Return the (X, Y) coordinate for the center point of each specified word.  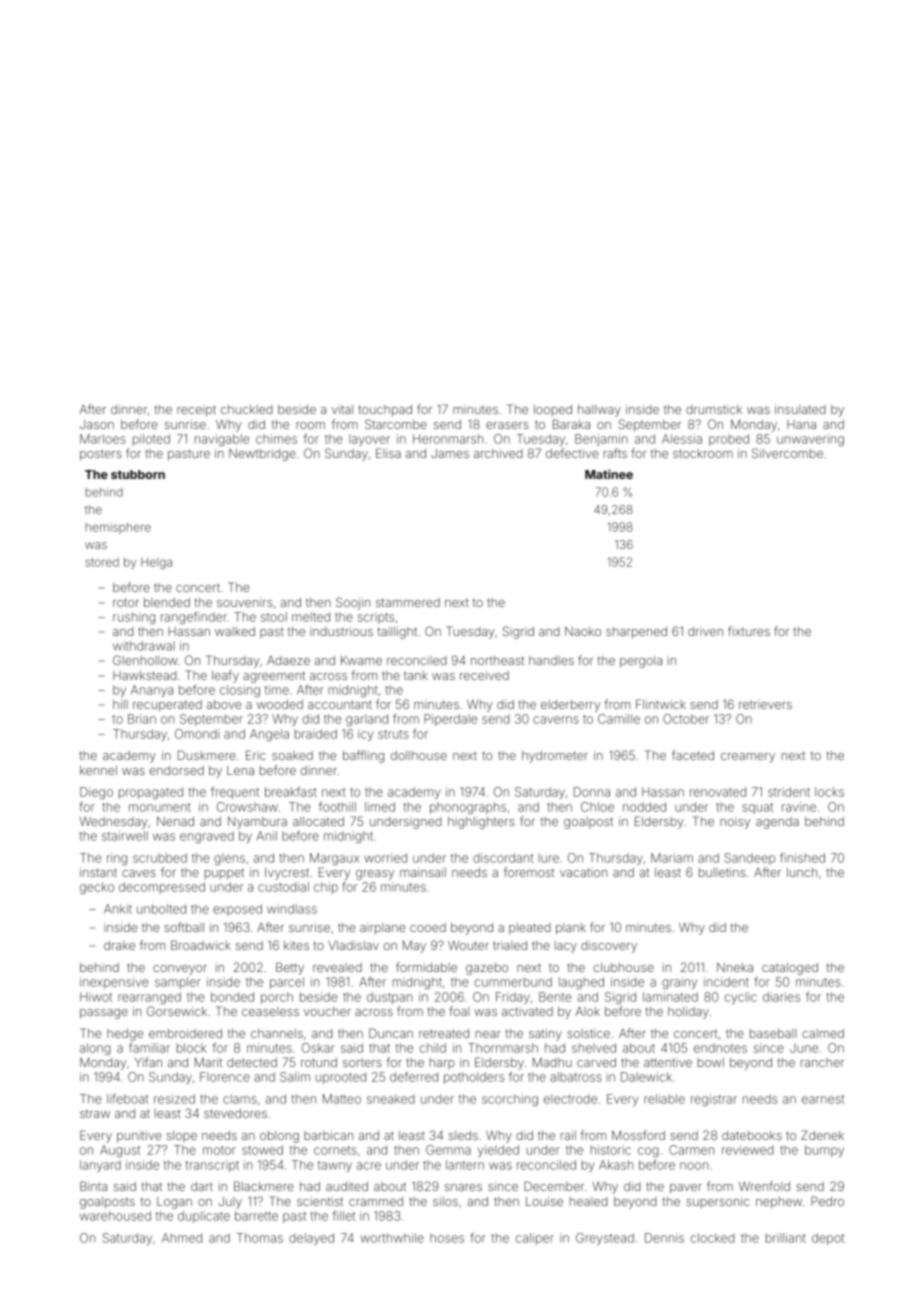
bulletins (722, 872)
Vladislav (353, 945)
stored (102, 562)
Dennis (664, 1238)
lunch (802, 872)
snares (463, 1187)
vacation (583, 872)
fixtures (749, 631)
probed (729, 440)
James (450, 453)
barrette (256, 1216)
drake (119, 945)
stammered (408, 602)
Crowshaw (247, 807)
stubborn (138, 474)
